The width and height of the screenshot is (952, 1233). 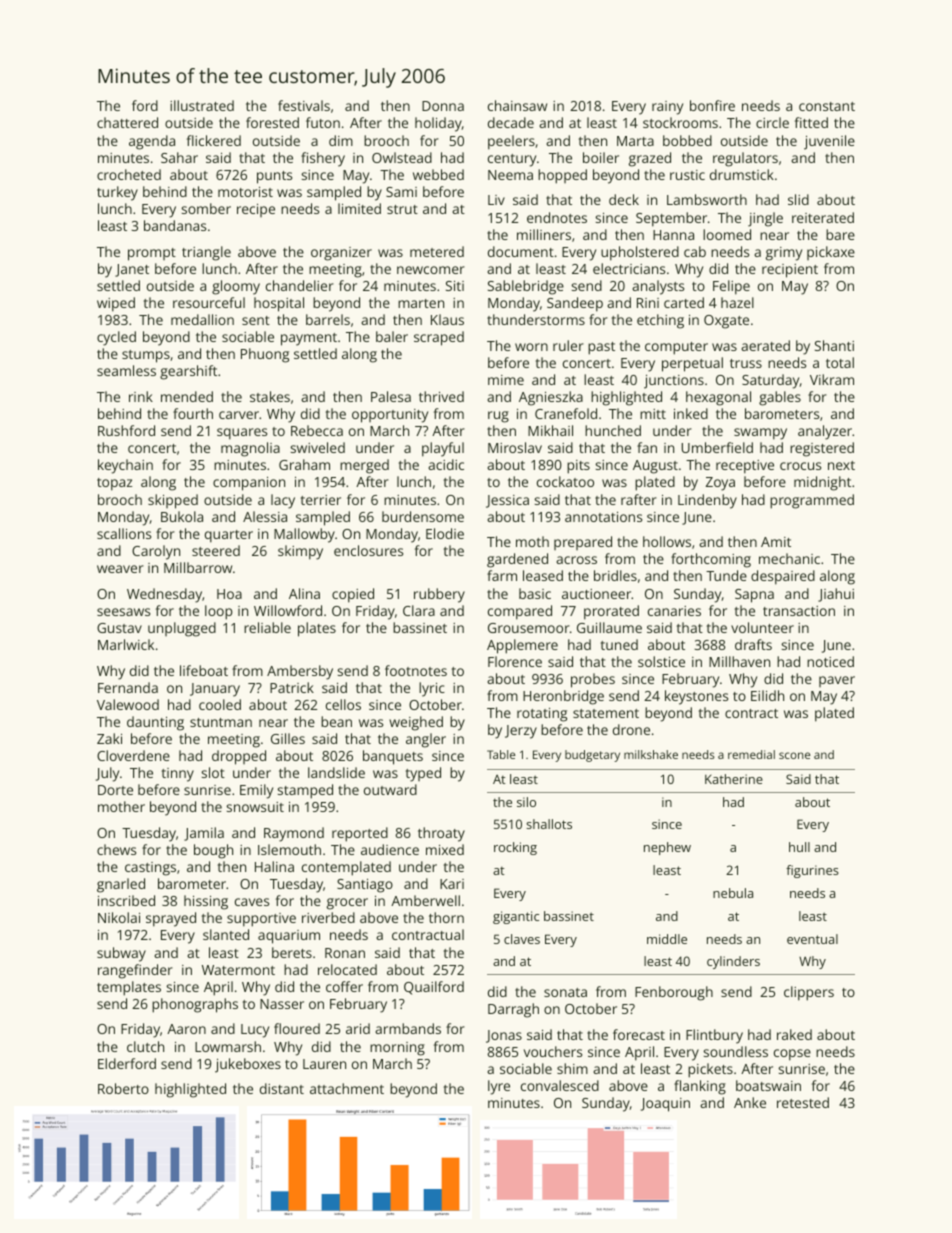 What do you see at coordinates (282, 1088) in the screenshot?
I see `distant` at bounding box center [282, 1088].
